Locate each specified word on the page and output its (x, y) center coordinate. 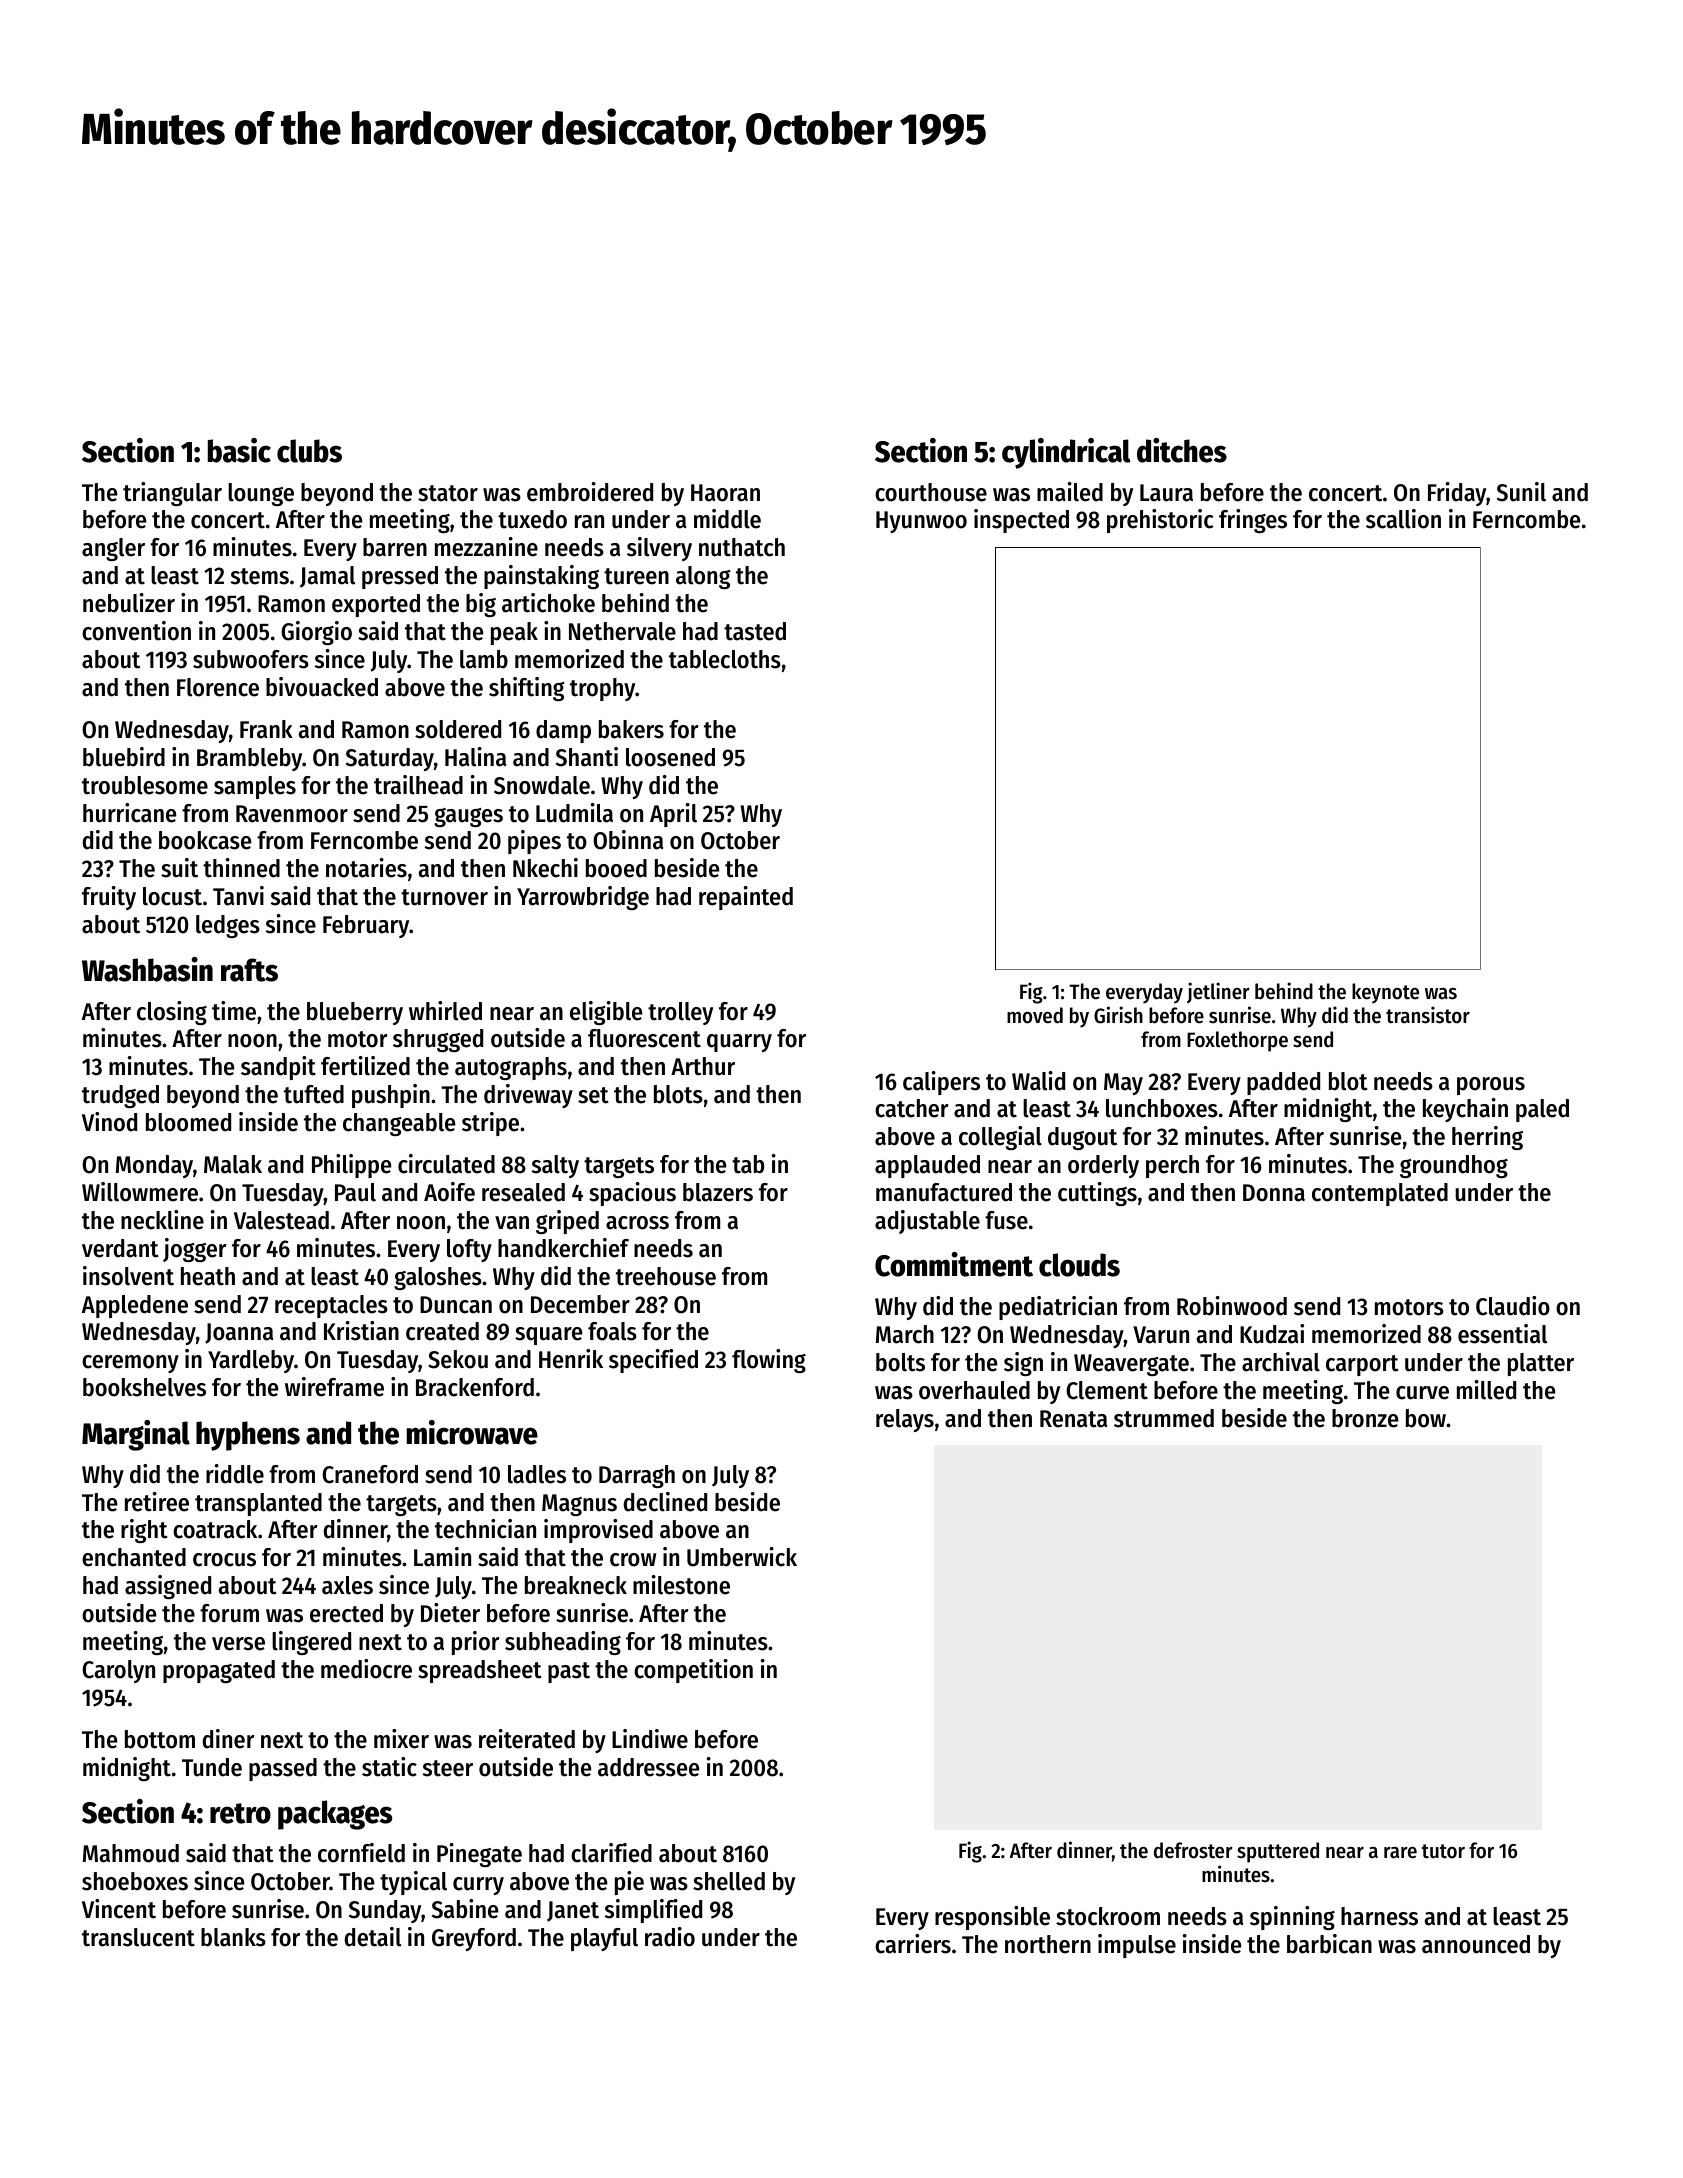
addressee (649, 1767)
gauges (468, 817)
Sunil (1521, 492)
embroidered (590, 492)
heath (208, 1276)
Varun (1161, 1335)
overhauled (974, 1390)
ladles (537, 1474)
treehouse (666, 1276)
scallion (1403, 519)
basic (239, 450)
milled (1486, 1390)
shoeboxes (135, 1881)
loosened (670, 757)
